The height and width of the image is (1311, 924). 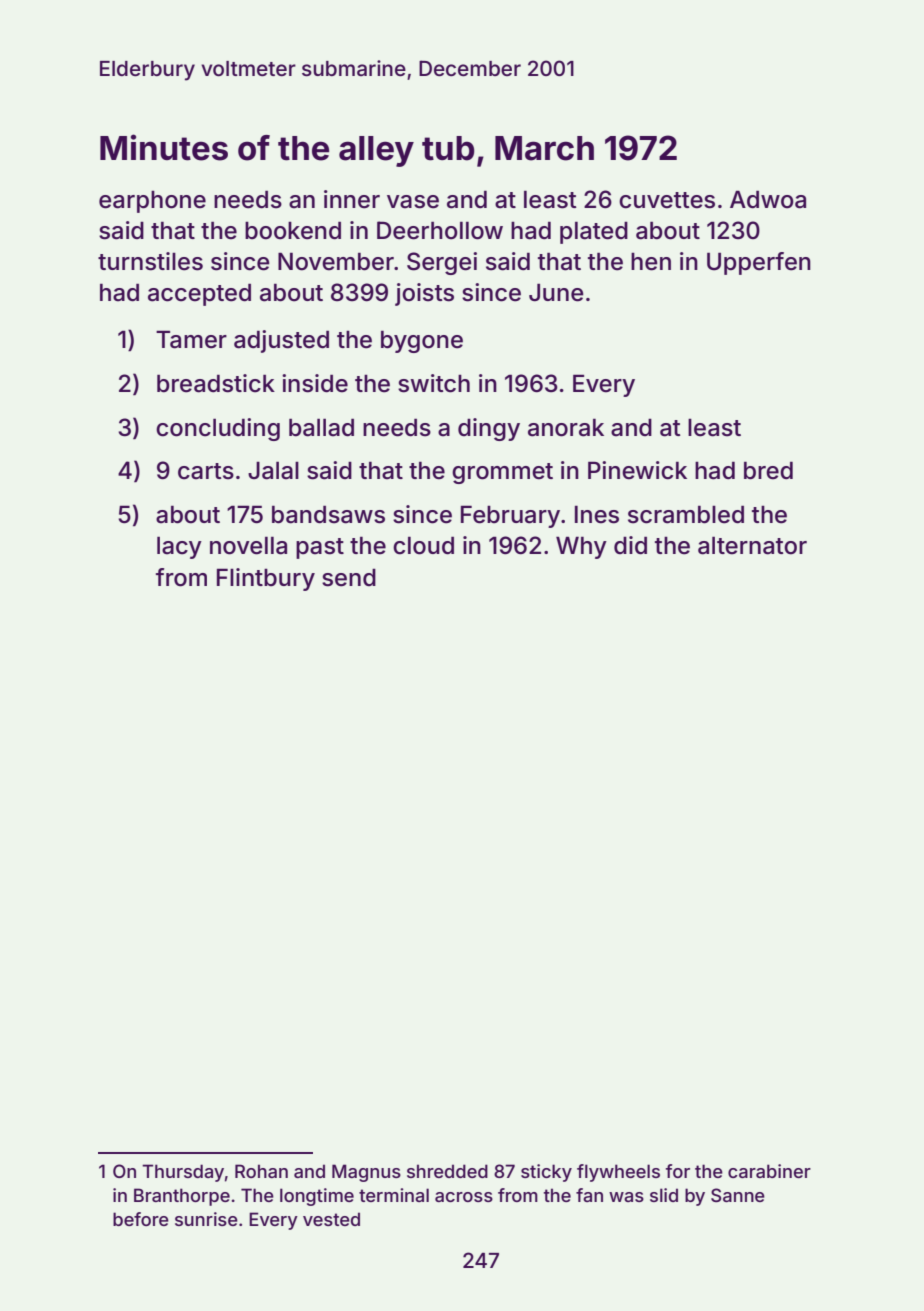 What do you see at coordinates (152, 202) in the image?
I see `earphone` at bounding box center [152, 202].
